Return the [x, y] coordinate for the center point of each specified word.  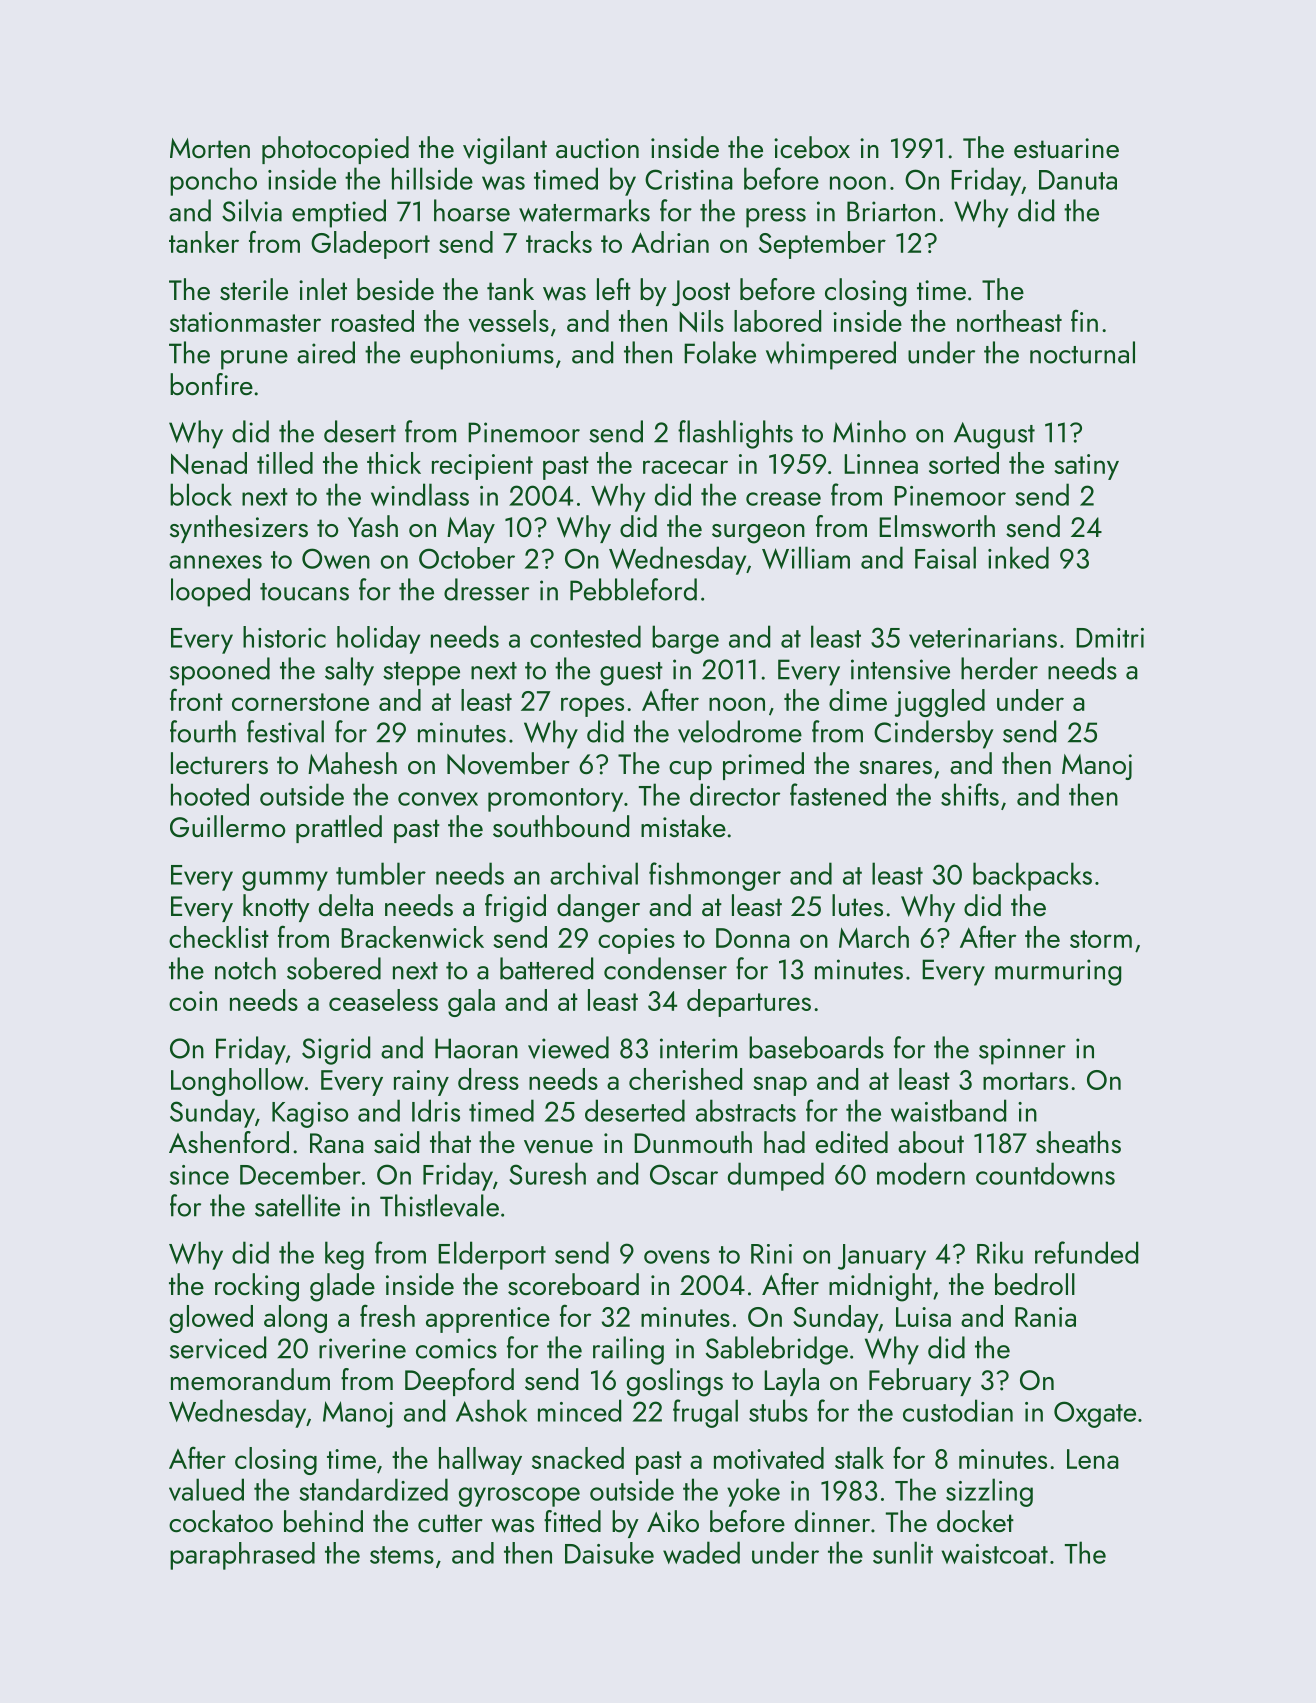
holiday [378, 640]
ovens [677, 1257]
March [874, 937]
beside [395, 289]
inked [1018, 557]
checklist [219, 937]
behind [323, 1521]
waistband [948, 1110]
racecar [685, 467]
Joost [701, 293]
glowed [211, 1319]
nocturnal [1082, 352]
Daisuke [609, 1553]
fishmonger [715, 876]
